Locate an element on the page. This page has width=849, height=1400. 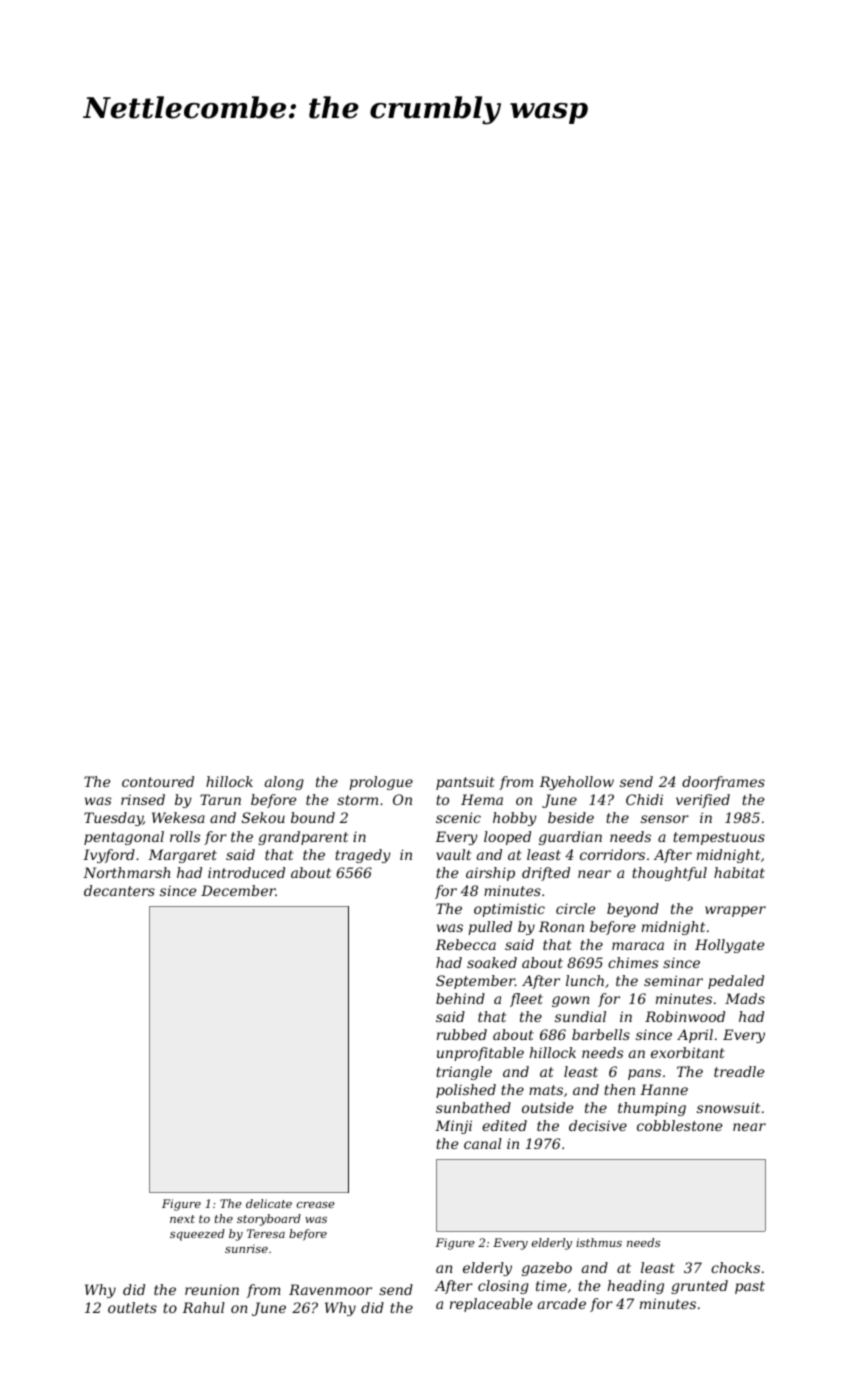
next is located at coordinates (182, 1219).
